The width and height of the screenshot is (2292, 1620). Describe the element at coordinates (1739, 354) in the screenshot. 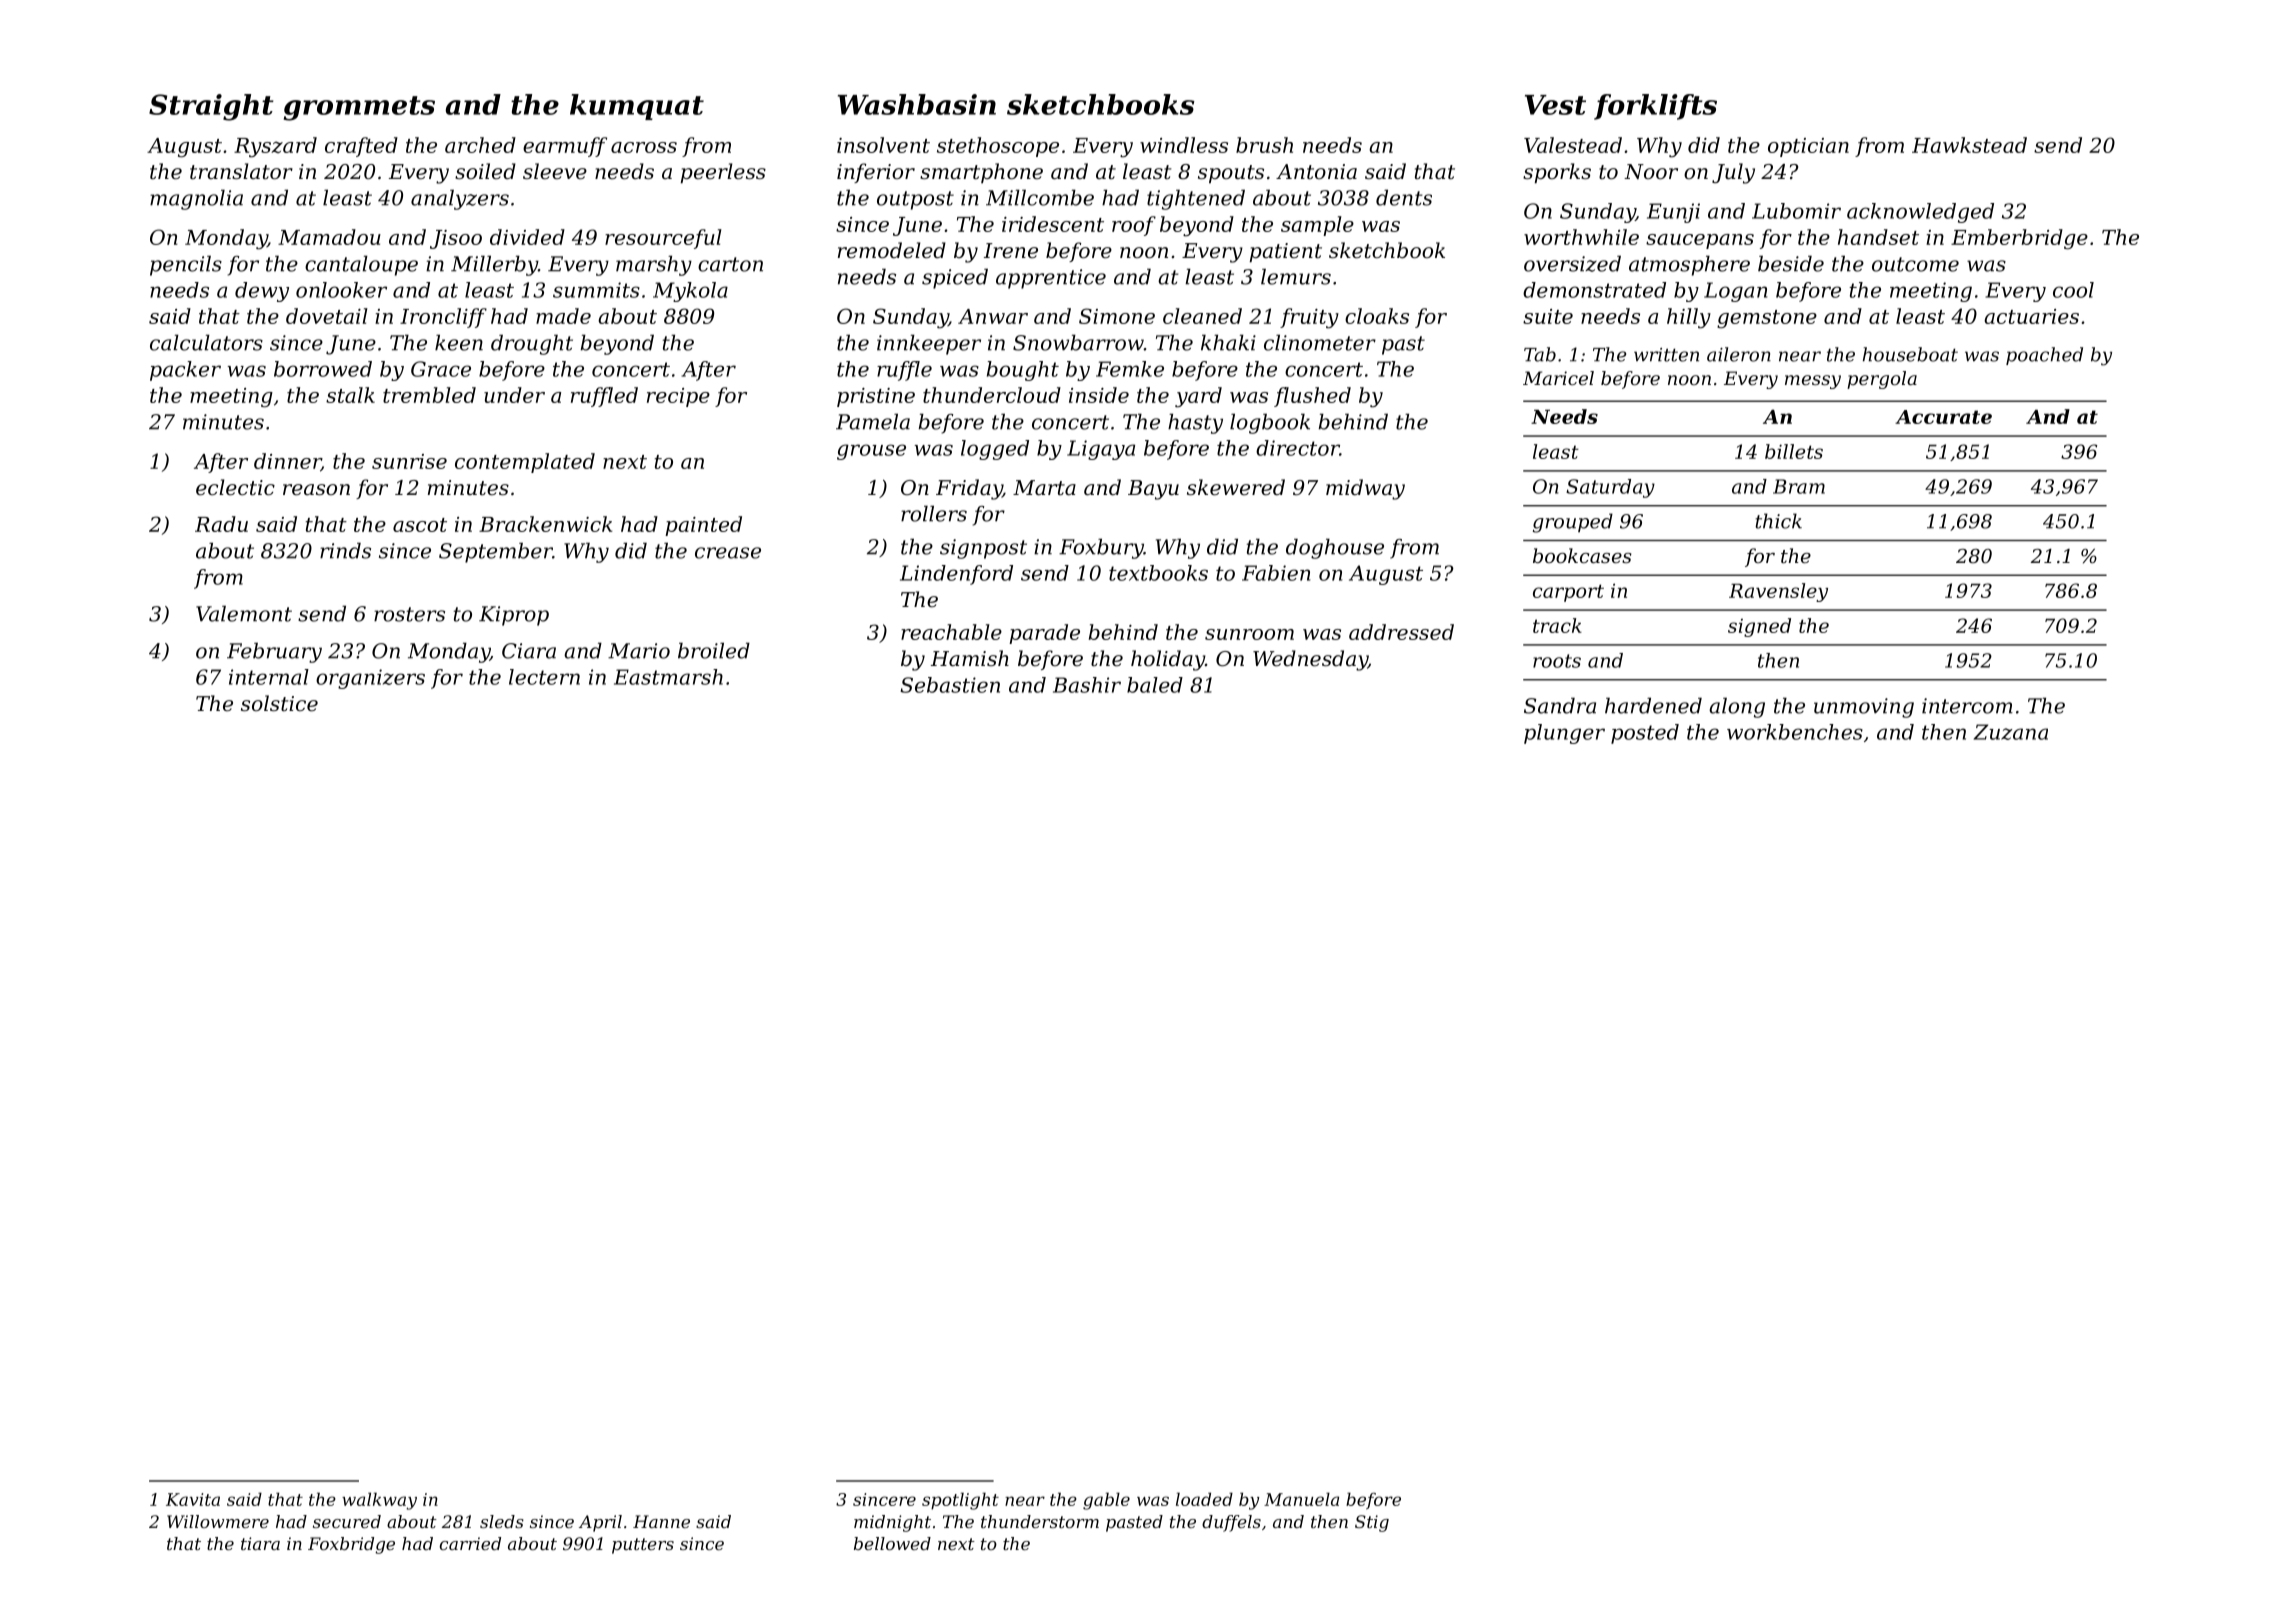

I see `aileron` at that location.
